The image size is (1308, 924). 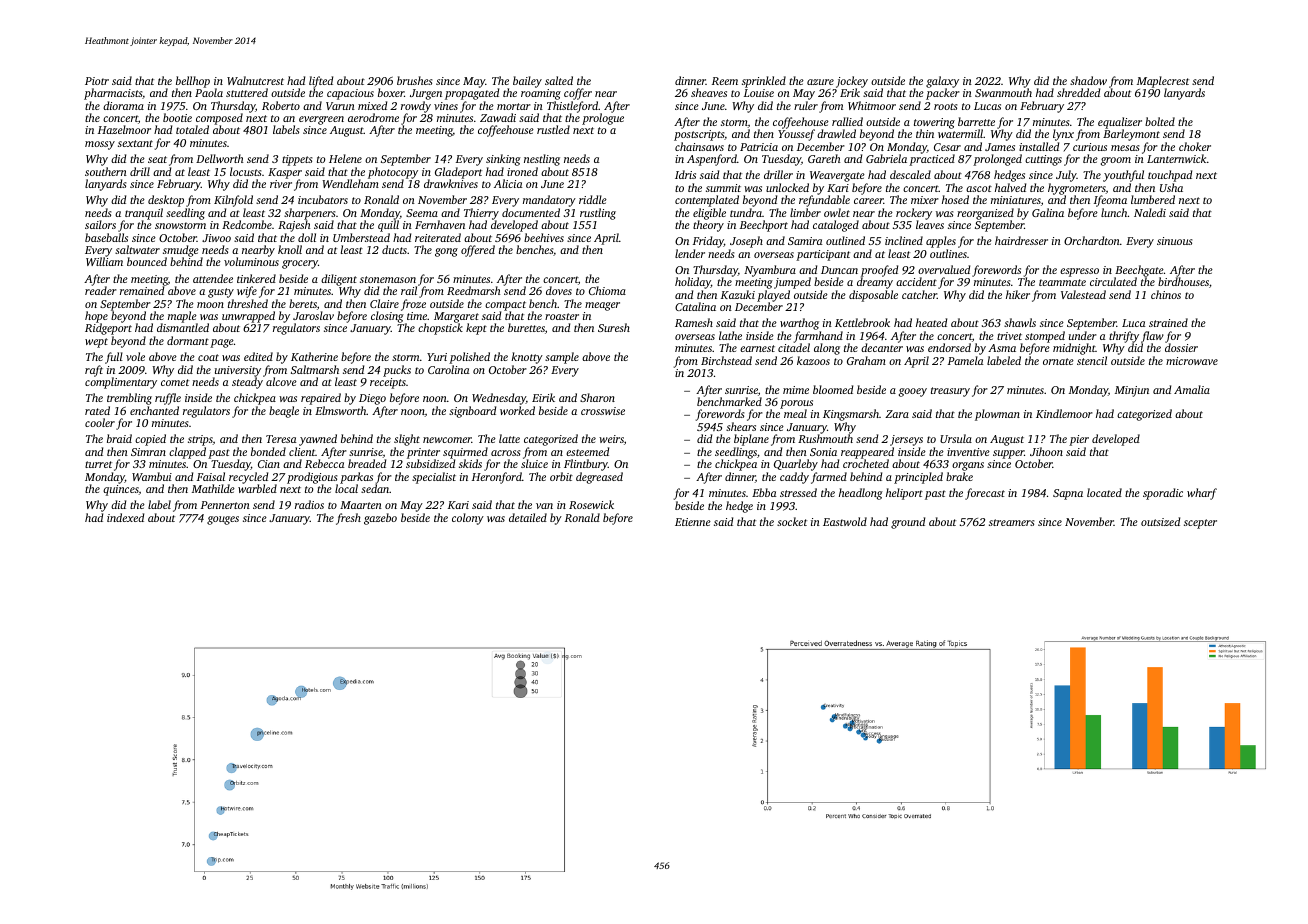 What do you see at coordinates (862, 322) in the screenshot?
I see `Kettlebrook` at bounding box center [862, 322].
